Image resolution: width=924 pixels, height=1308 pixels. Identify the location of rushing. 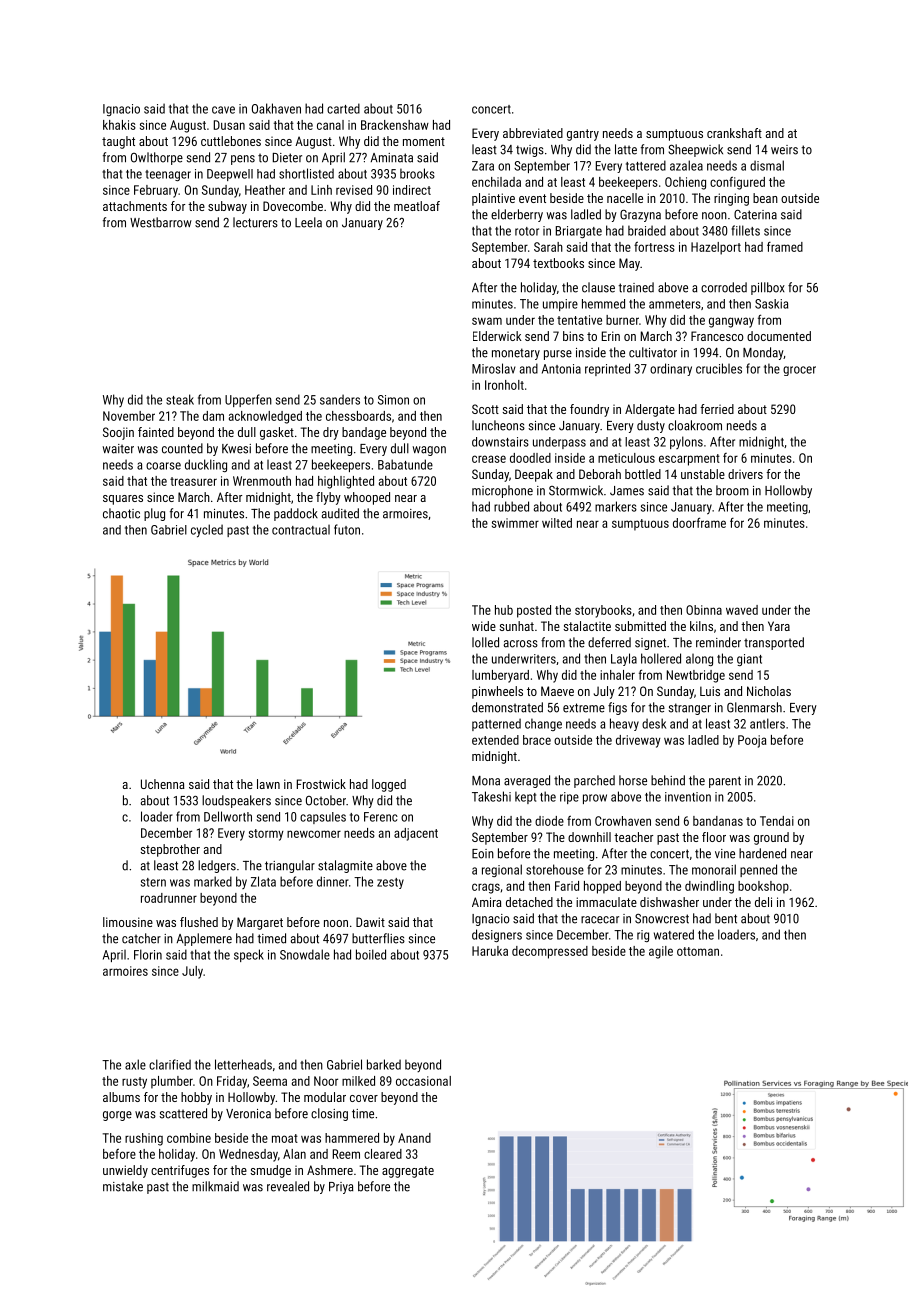
(144, 1139).
